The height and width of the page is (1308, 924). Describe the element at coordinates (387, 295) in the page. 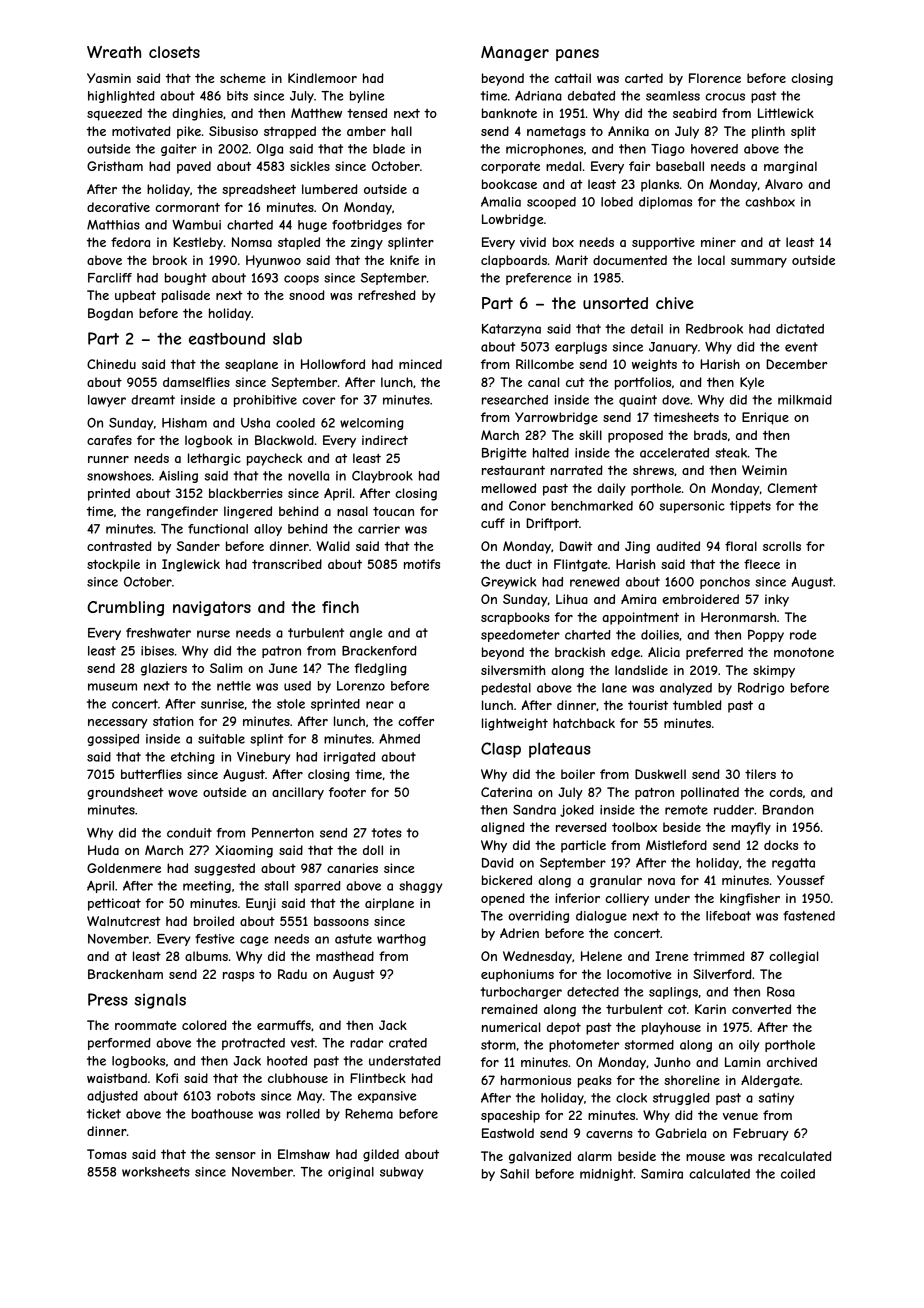

I see `refreshed` at that location.
